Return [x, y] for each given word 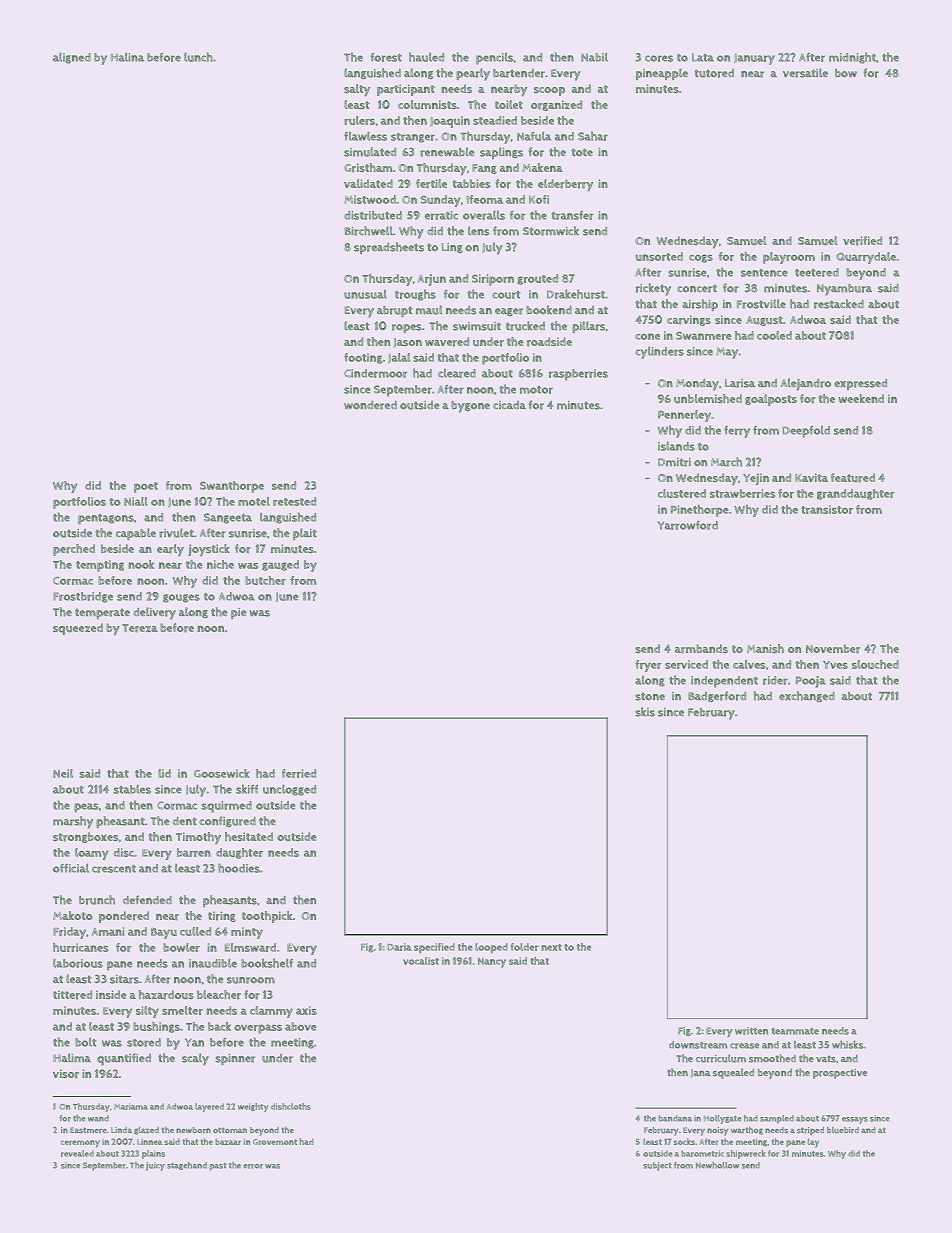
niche [220, 564]
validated [368, 183]
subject [657, 1166]
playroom [789, 258]
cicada [509, 405]
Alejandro [805, 384]
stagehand [187, 1166]
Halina [127, 57]
